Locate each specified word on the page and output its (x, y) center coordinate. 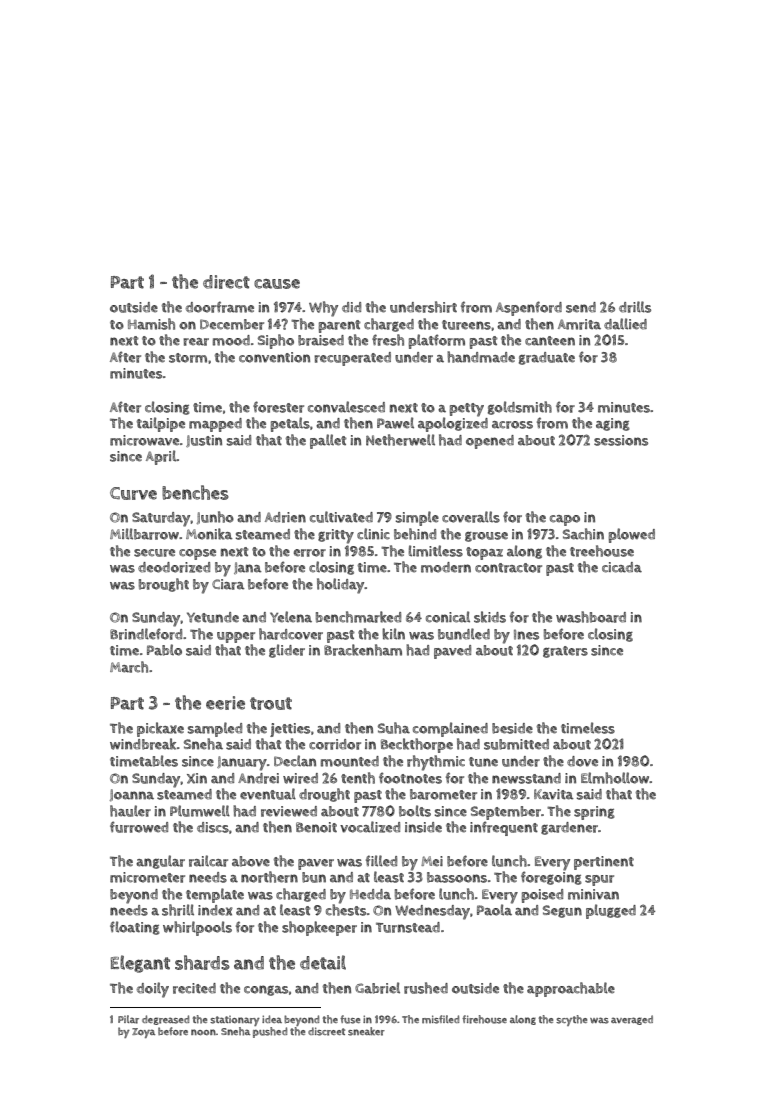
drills (635, 307)
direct (226, 282)
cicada (622, 567)
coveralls (471, 517)
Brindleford (146, 634)
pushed (270, 1032)
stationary (235, 1021)
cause (277, 284)
